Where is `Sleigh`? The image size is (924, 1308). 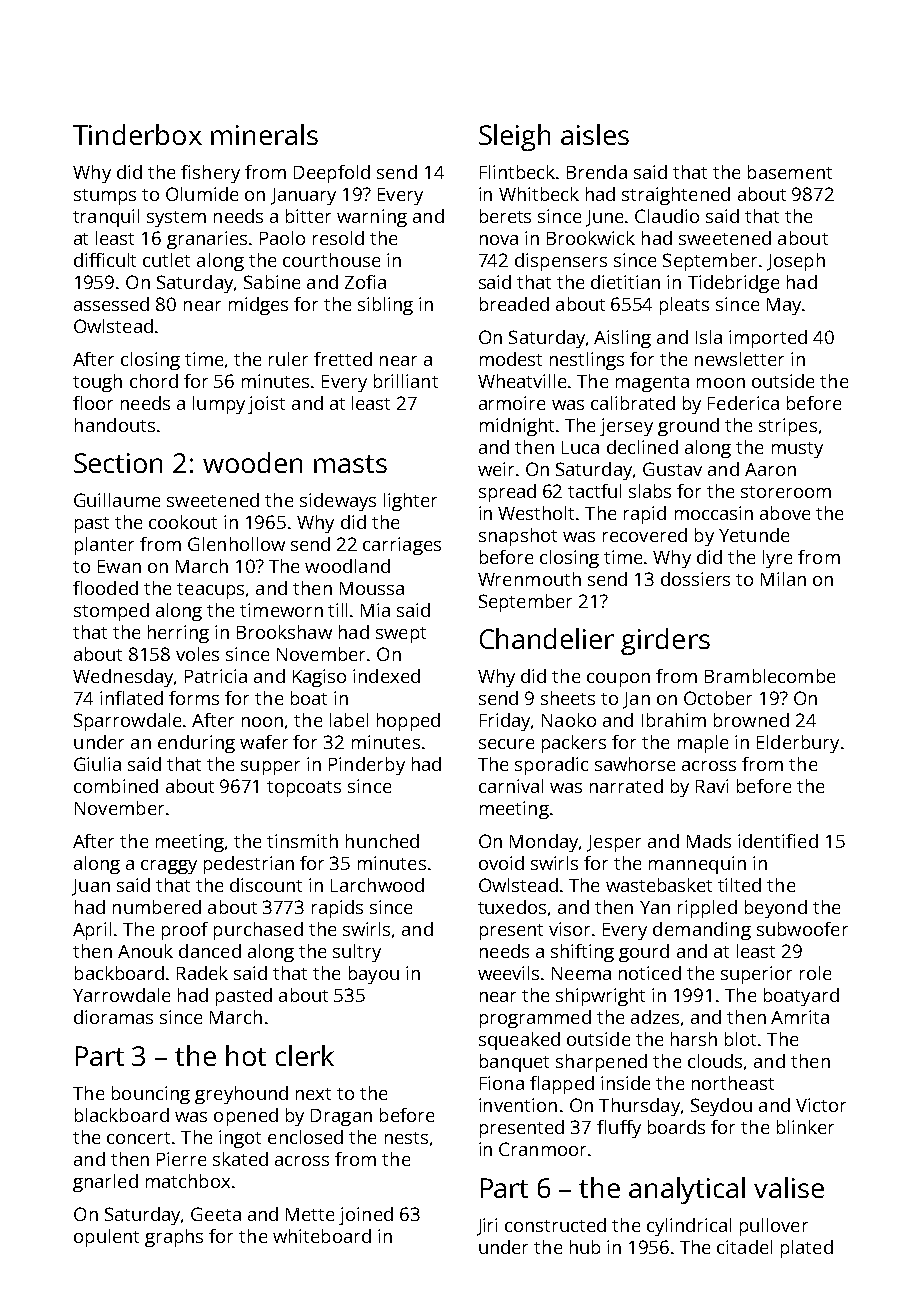 Sleigh is located at coordinates (514, 137).
